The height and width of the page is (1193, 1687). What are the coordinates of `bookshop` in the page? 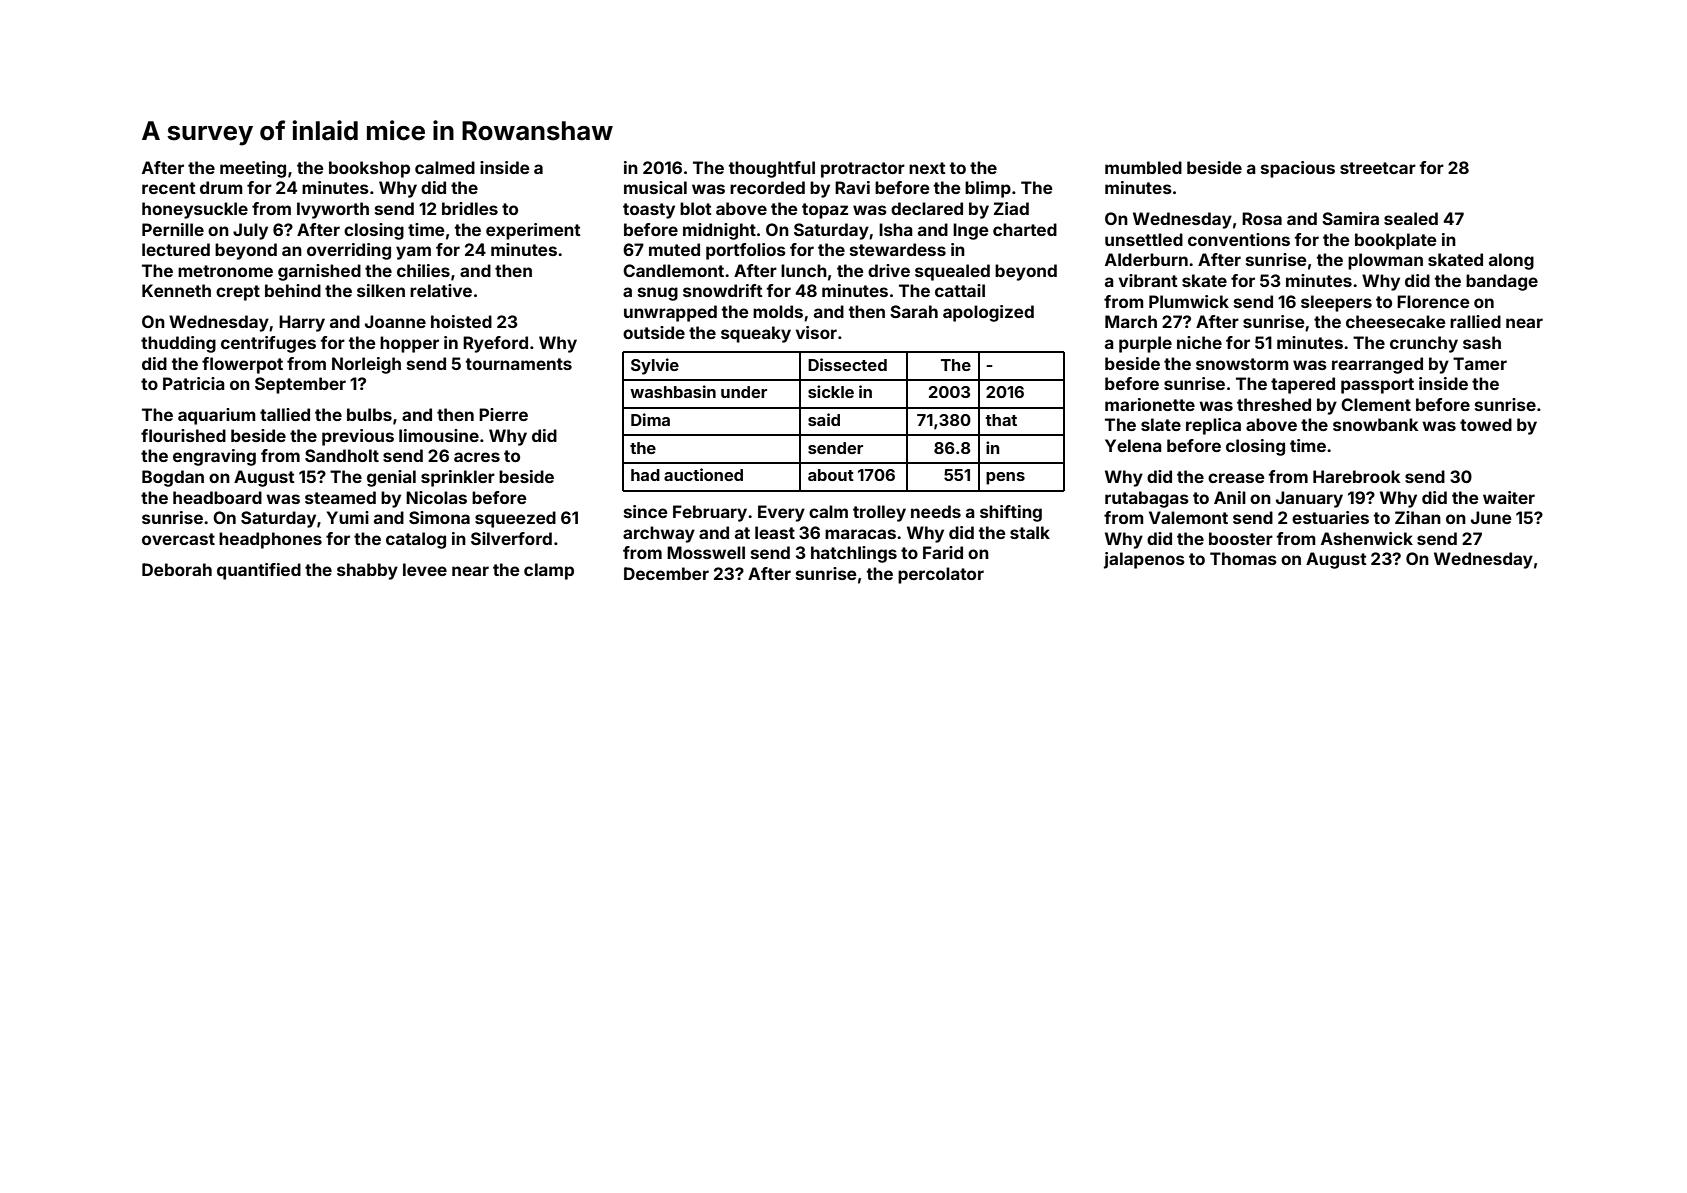 It's located at (369, 169).
